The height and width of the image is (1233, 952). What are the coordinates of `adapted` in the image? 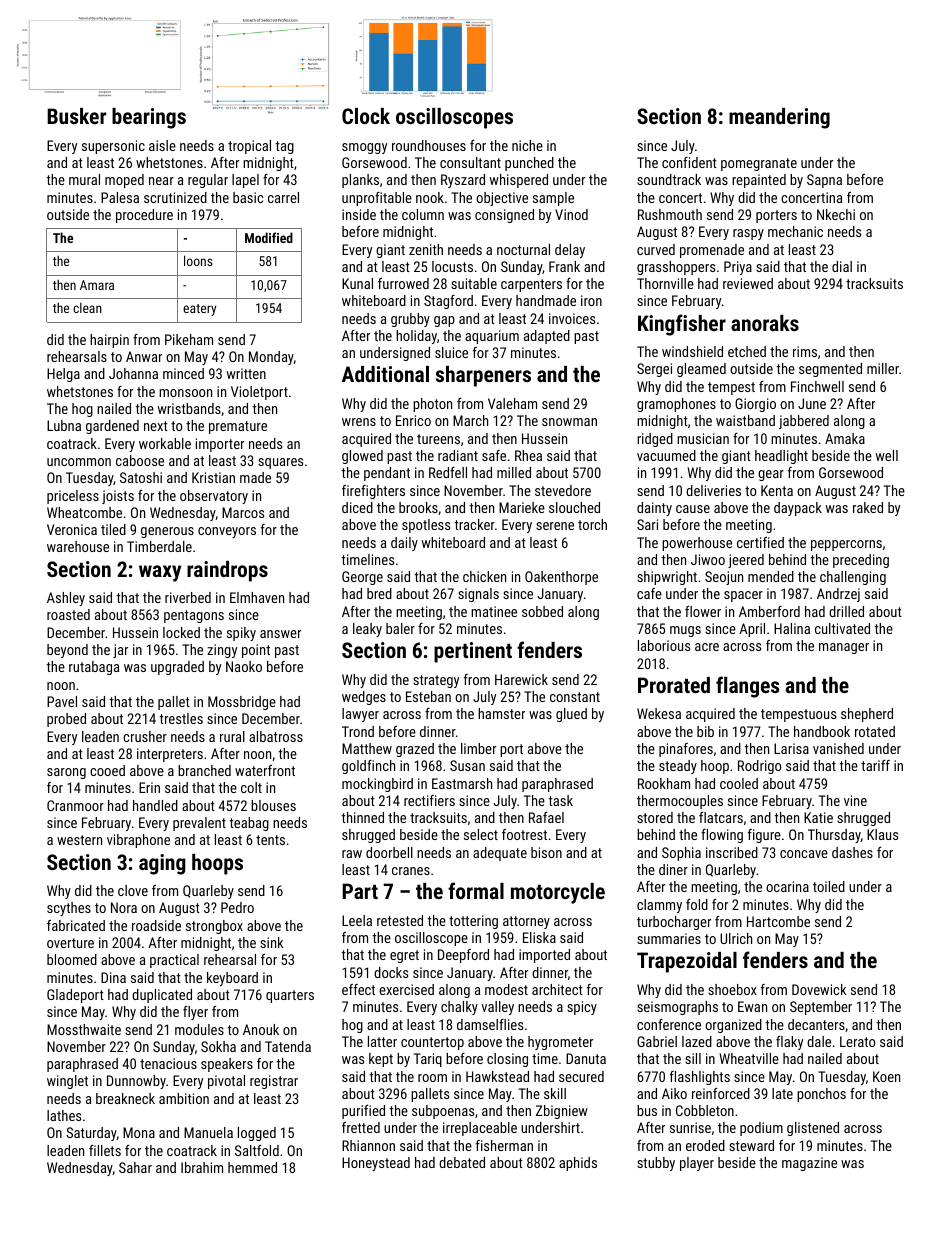 It's located at (547, 337).
